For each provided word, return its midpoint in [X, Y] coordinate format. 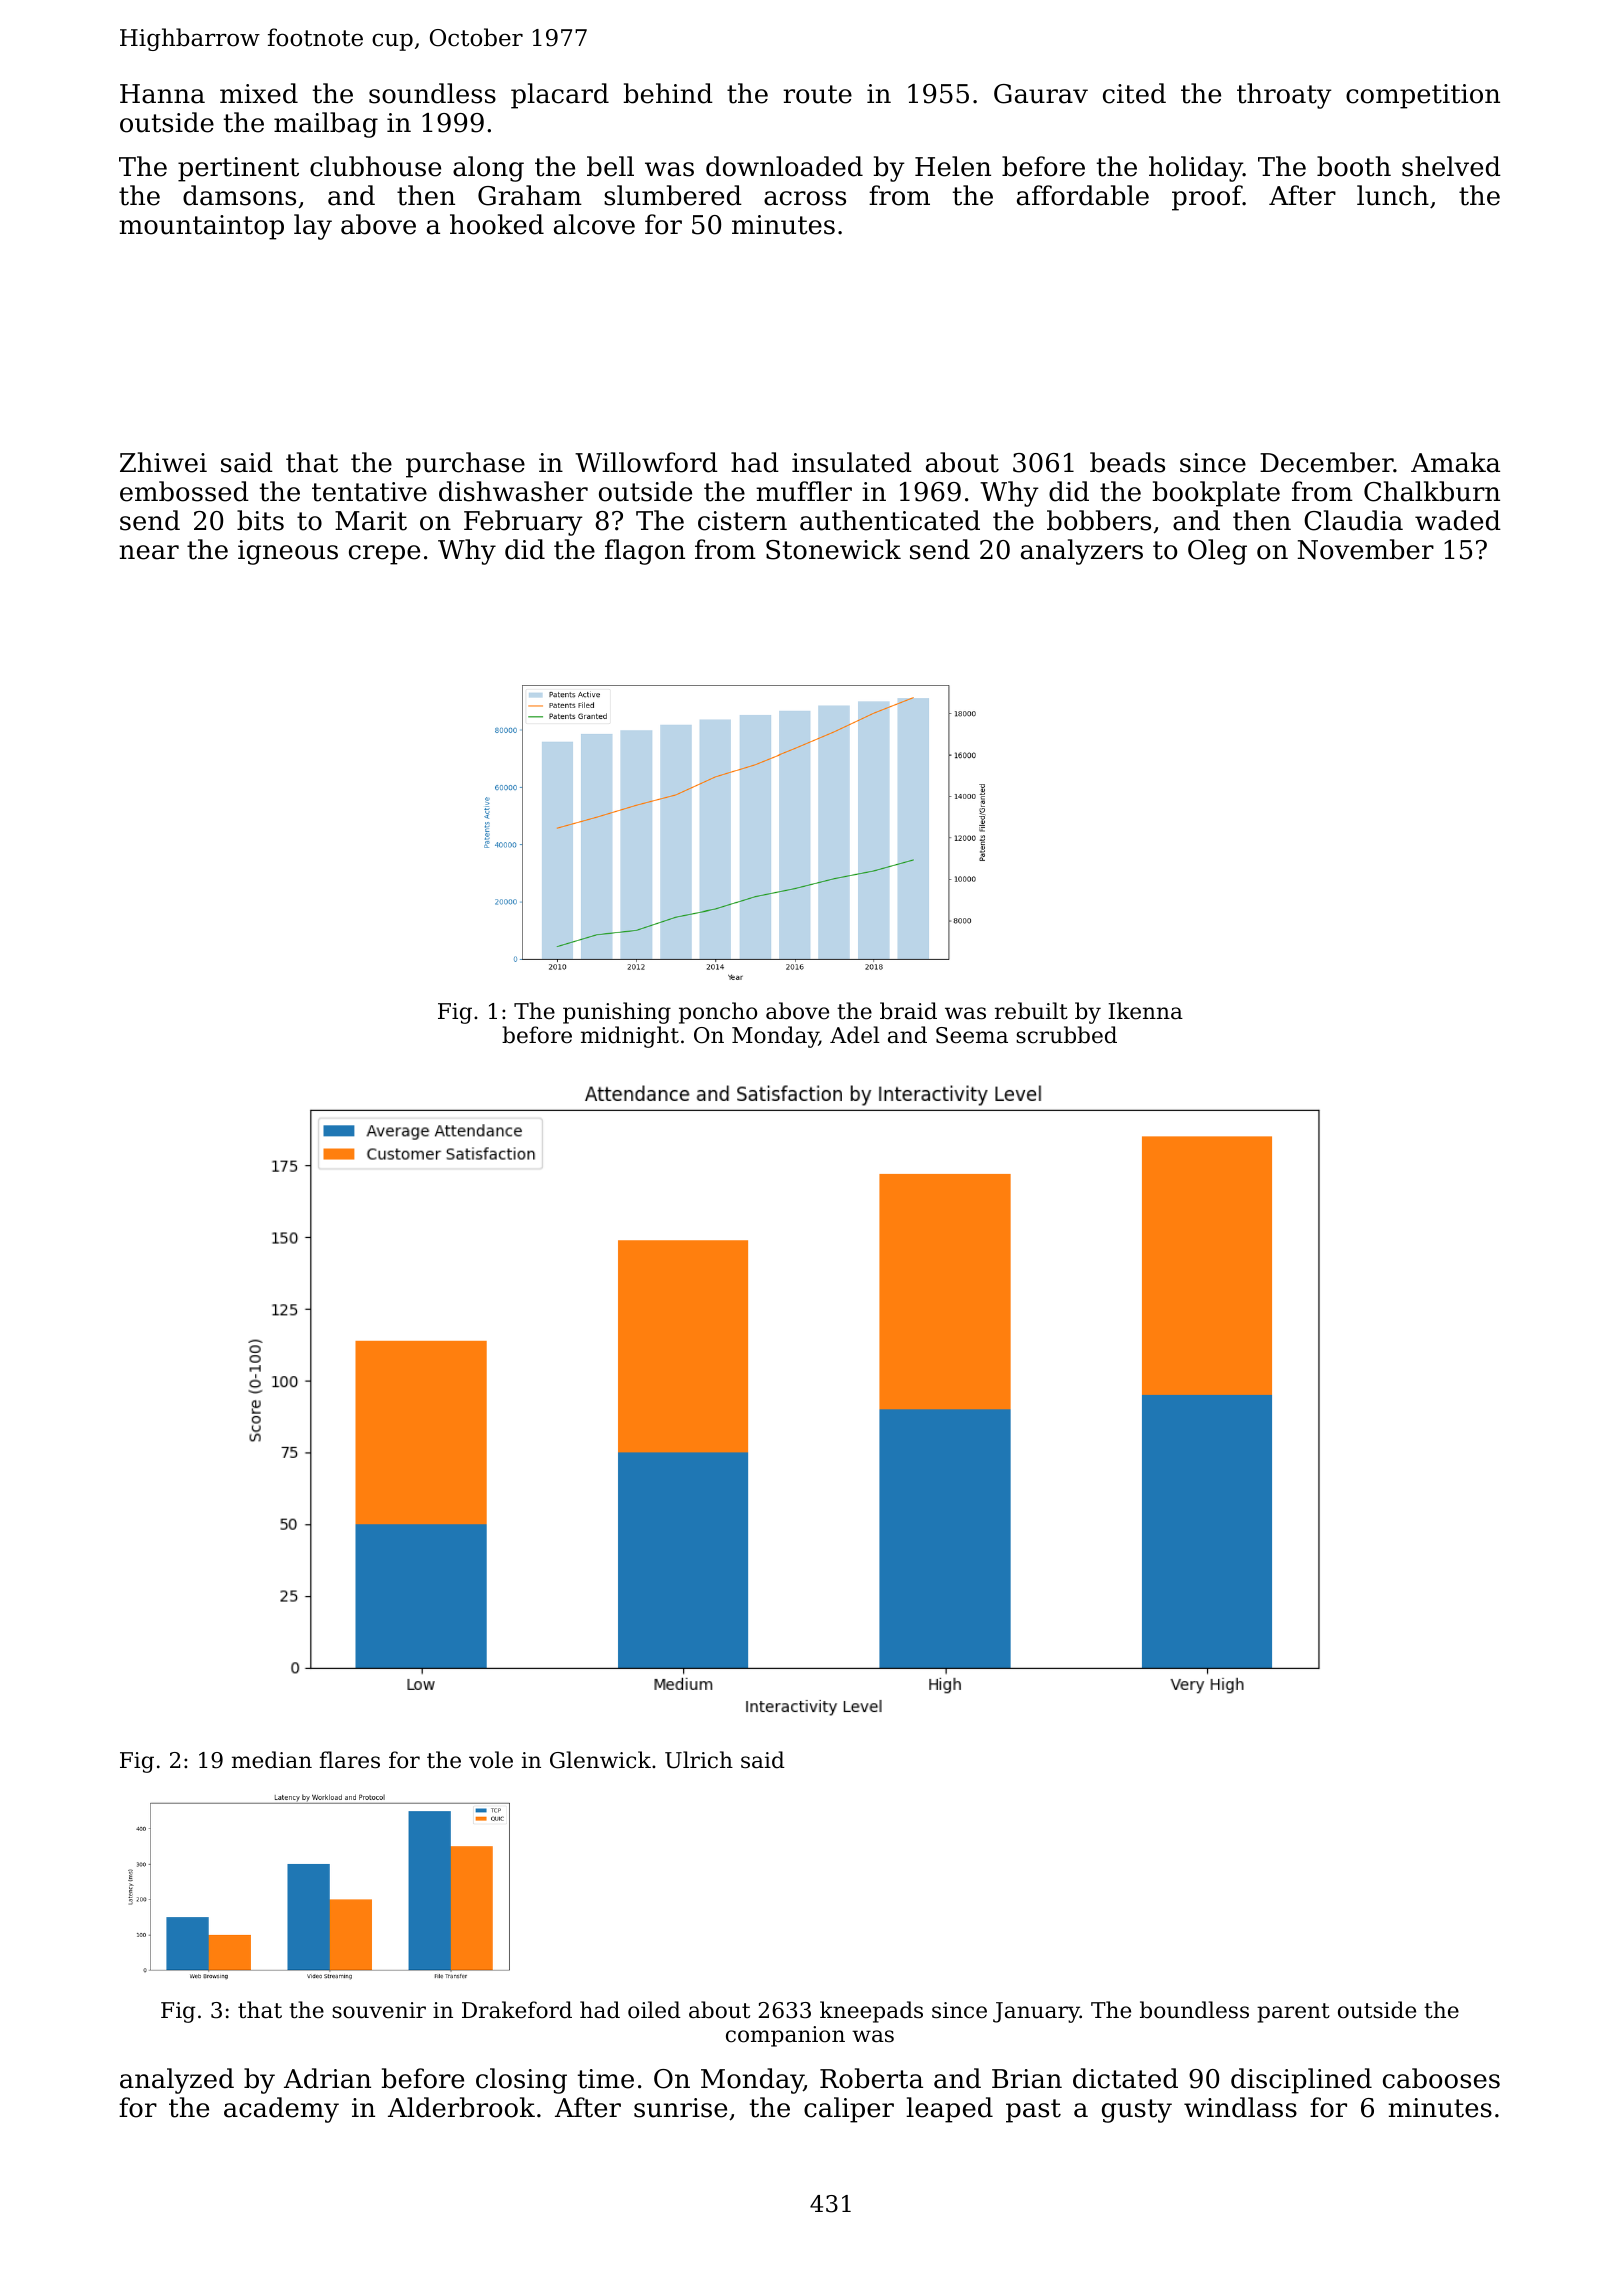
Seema [972, 1035]
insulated [852, 462]
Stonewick [833, 549]
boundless [1194, 2010]
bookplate [1216, 494]
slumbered [673, 195]
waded [1458, 520]
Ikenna [1145, 1011]
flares [350, 1760]
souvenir [379, 2010]
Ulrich [699, 1760]
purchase [465, 465]
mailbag [326, 125]
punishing [617, 1013]
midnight [630, 1037]
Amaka [1455, 462]
